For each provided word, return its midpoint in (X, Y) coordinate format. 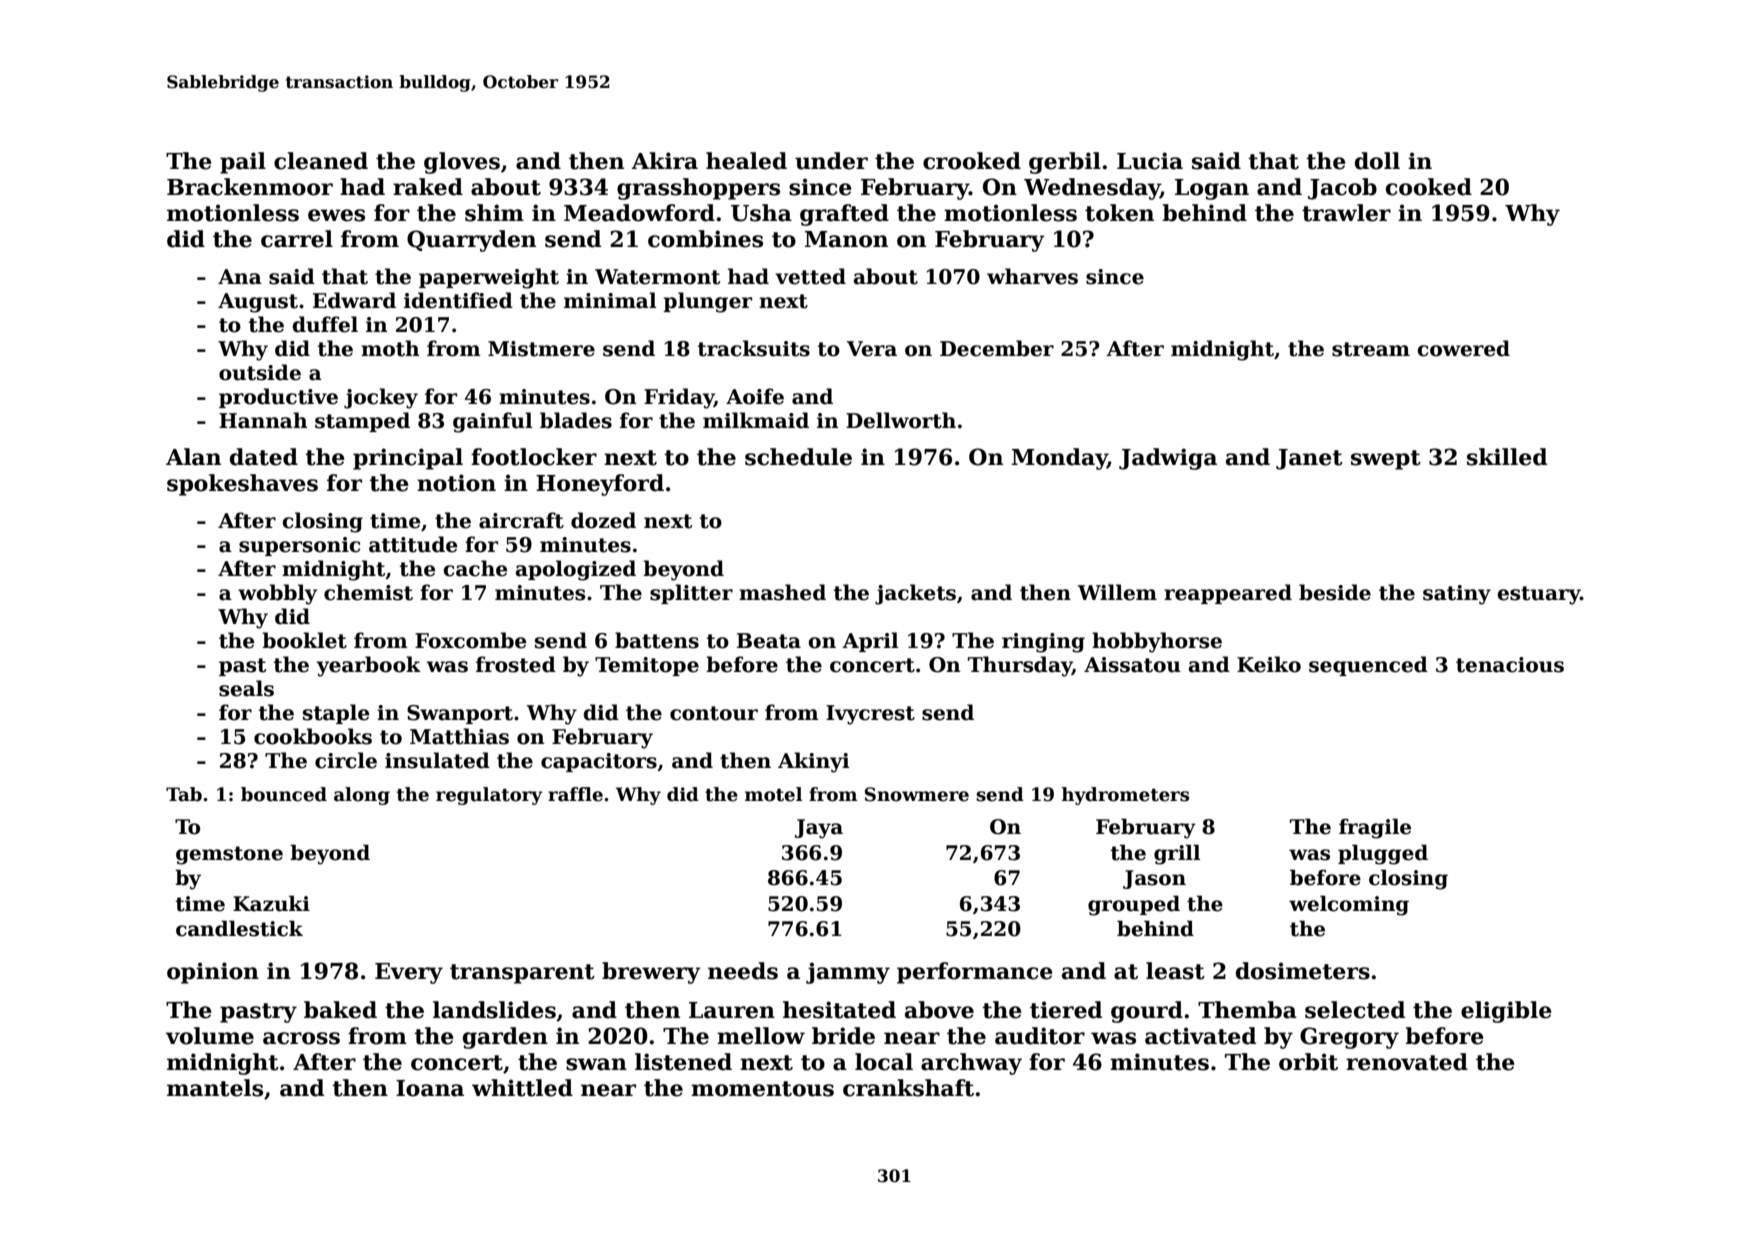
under (831, 161)
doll (1377, 161)
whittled (522, 1088)
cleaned (321, 161)
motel (773, 794)
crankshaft (908, 1088)
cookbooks (313, 736)
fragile (1375, 828)
